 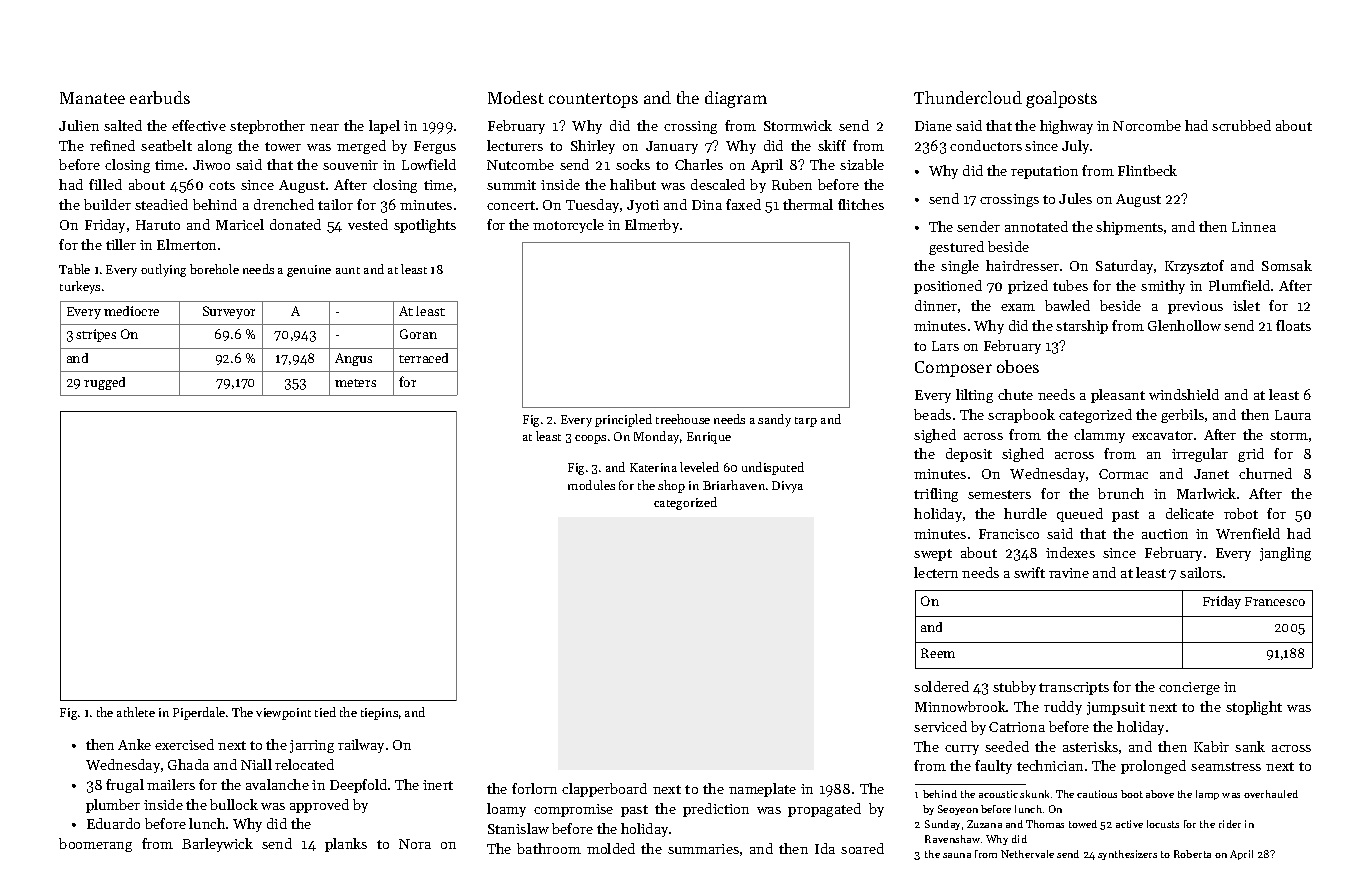 What do you see at coordinates (304, 764) in the screenshot?
I see `relocated` at bounding box center [304, 764].
